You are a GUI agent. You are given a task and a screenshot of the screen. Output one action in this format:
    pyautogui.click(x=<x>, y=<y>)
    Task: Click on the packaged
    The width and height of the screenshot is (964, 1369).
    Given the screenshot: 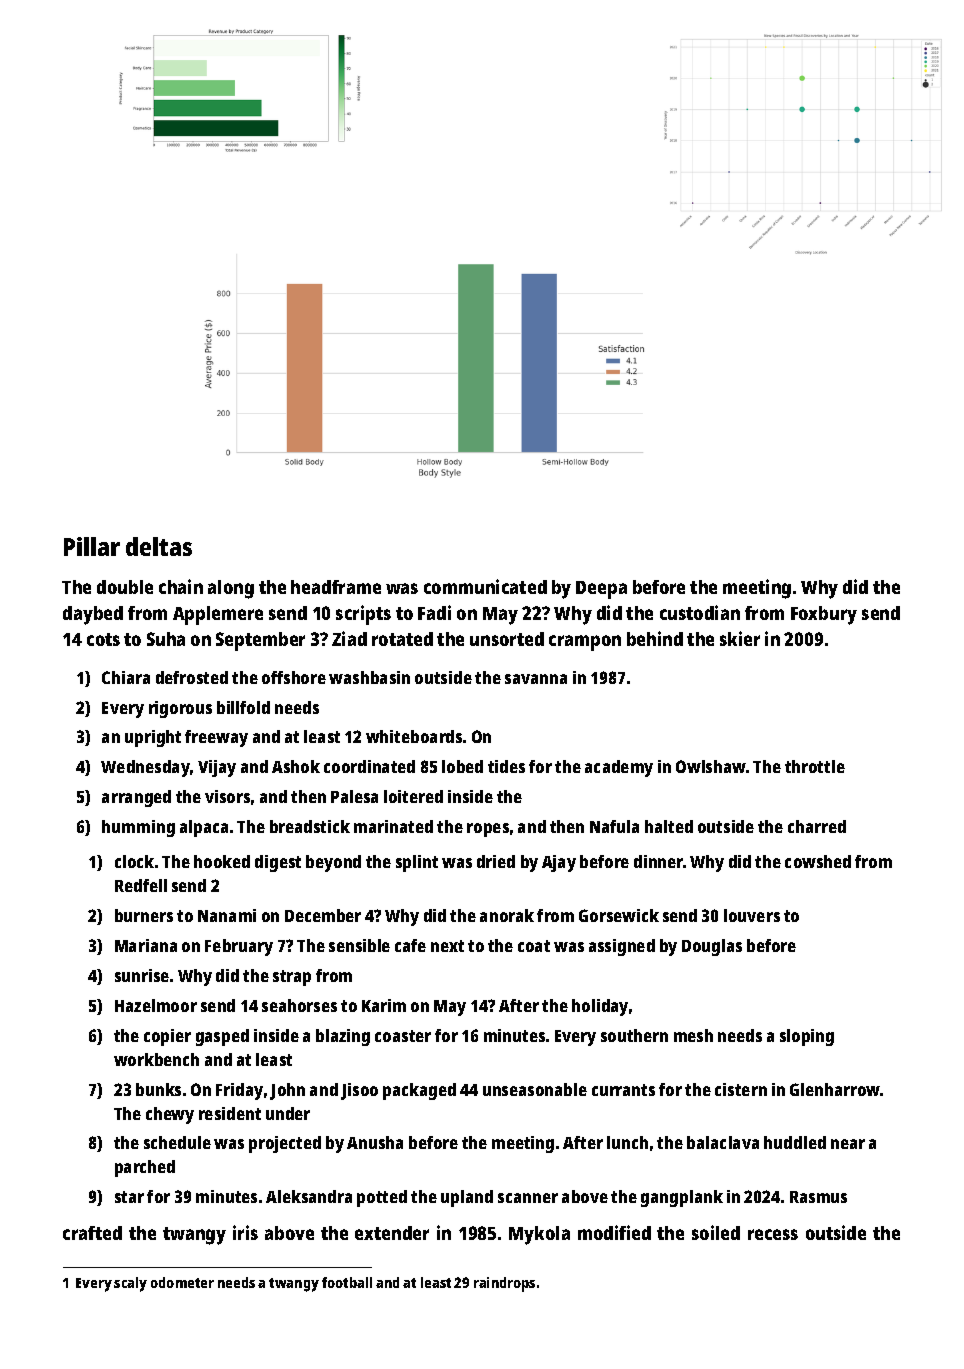 What is the action you would take?
    pyautogui.click(x=419, y=1091)
